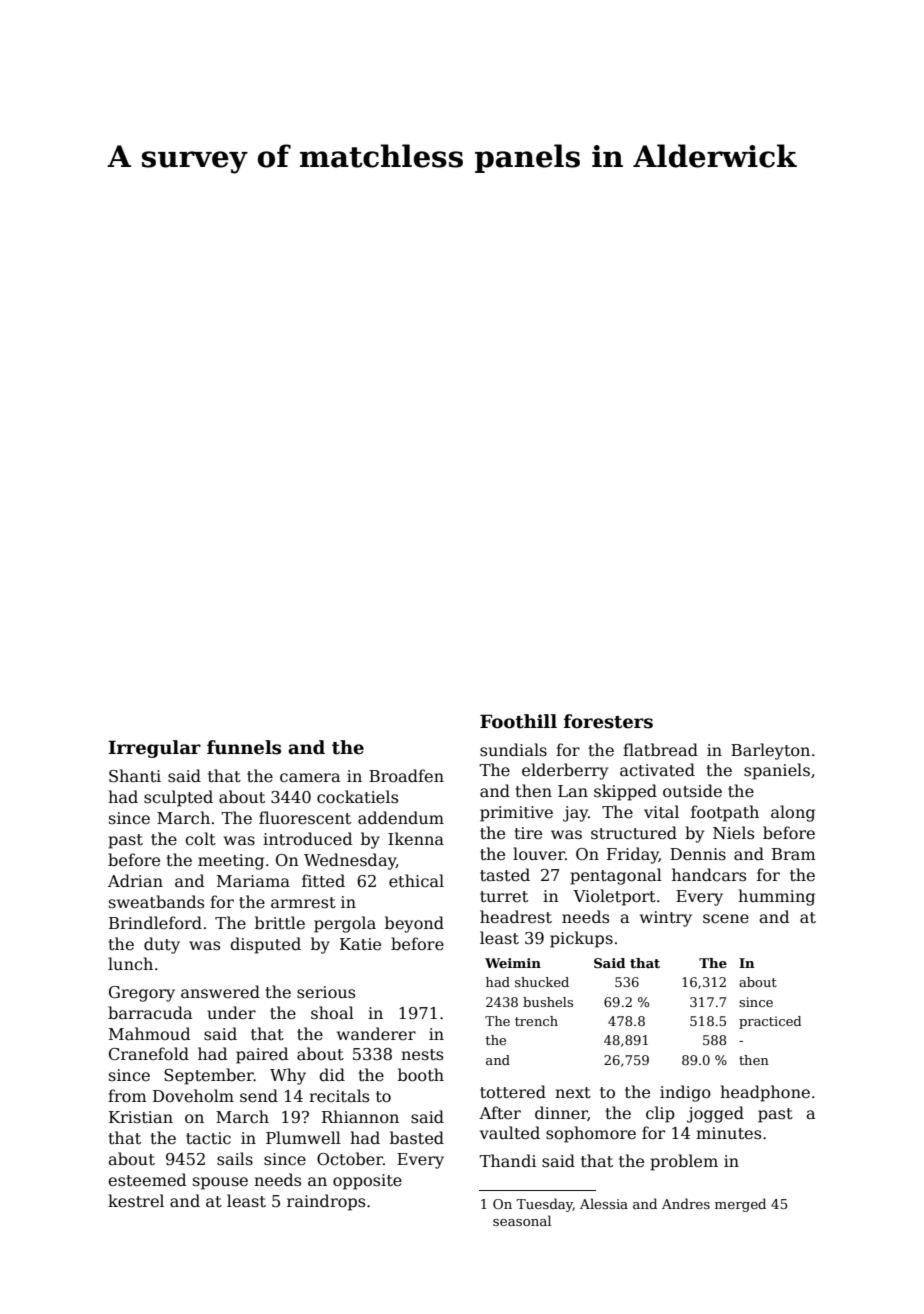 This screenshot has height=1314, width=924. I want to click on raindrops, so click(326, 1202).
